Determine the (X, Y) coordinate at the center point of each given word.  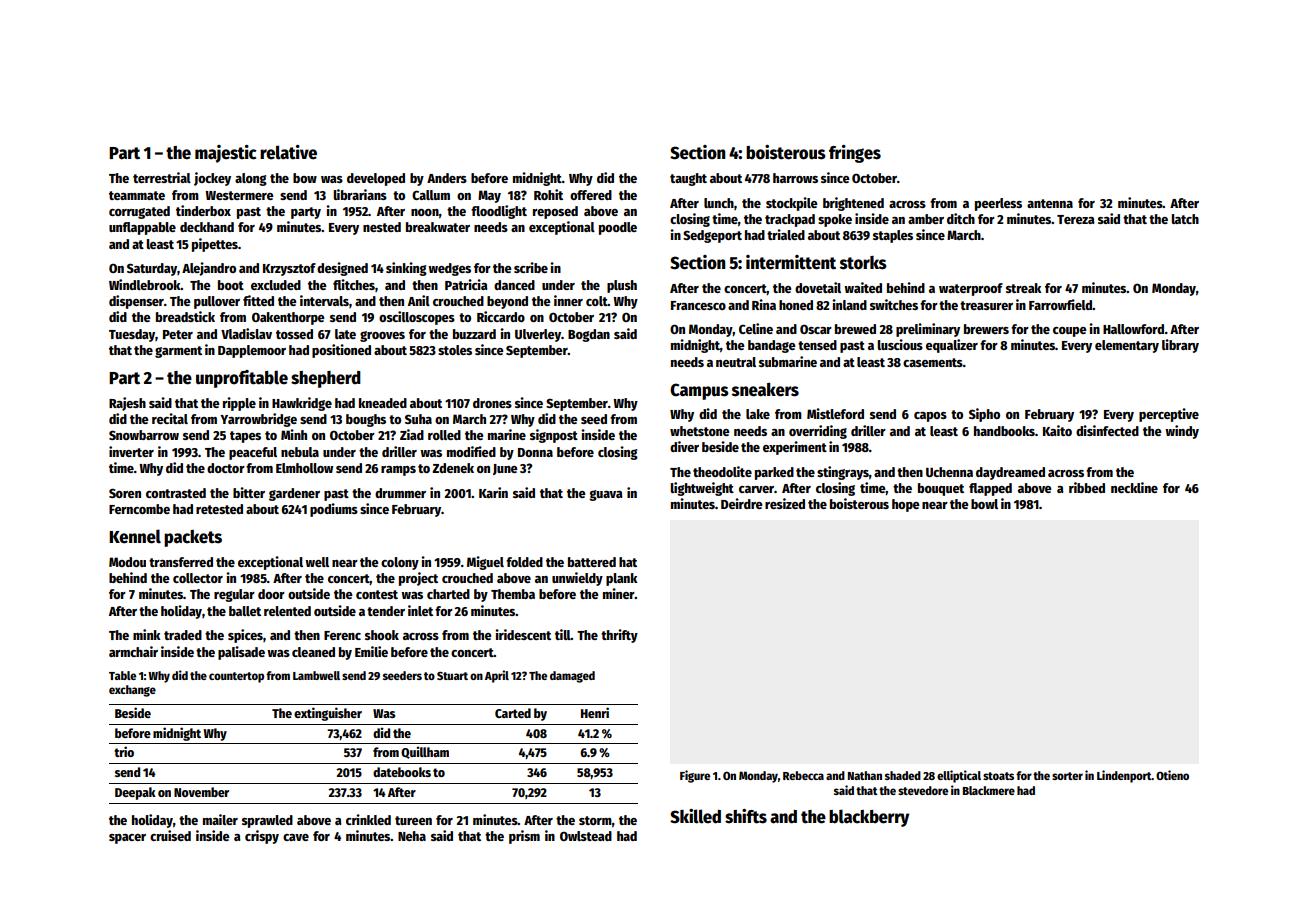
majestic (226, 154)
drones (492, 403)
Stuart (452, 676)
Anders (447, 178)
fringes (855, 154)
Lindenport (1124, 776)
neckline (1134, 487)
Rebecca (803, 775)
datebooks (402, 772)
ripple (239, 404)
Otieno (1172, 775)
